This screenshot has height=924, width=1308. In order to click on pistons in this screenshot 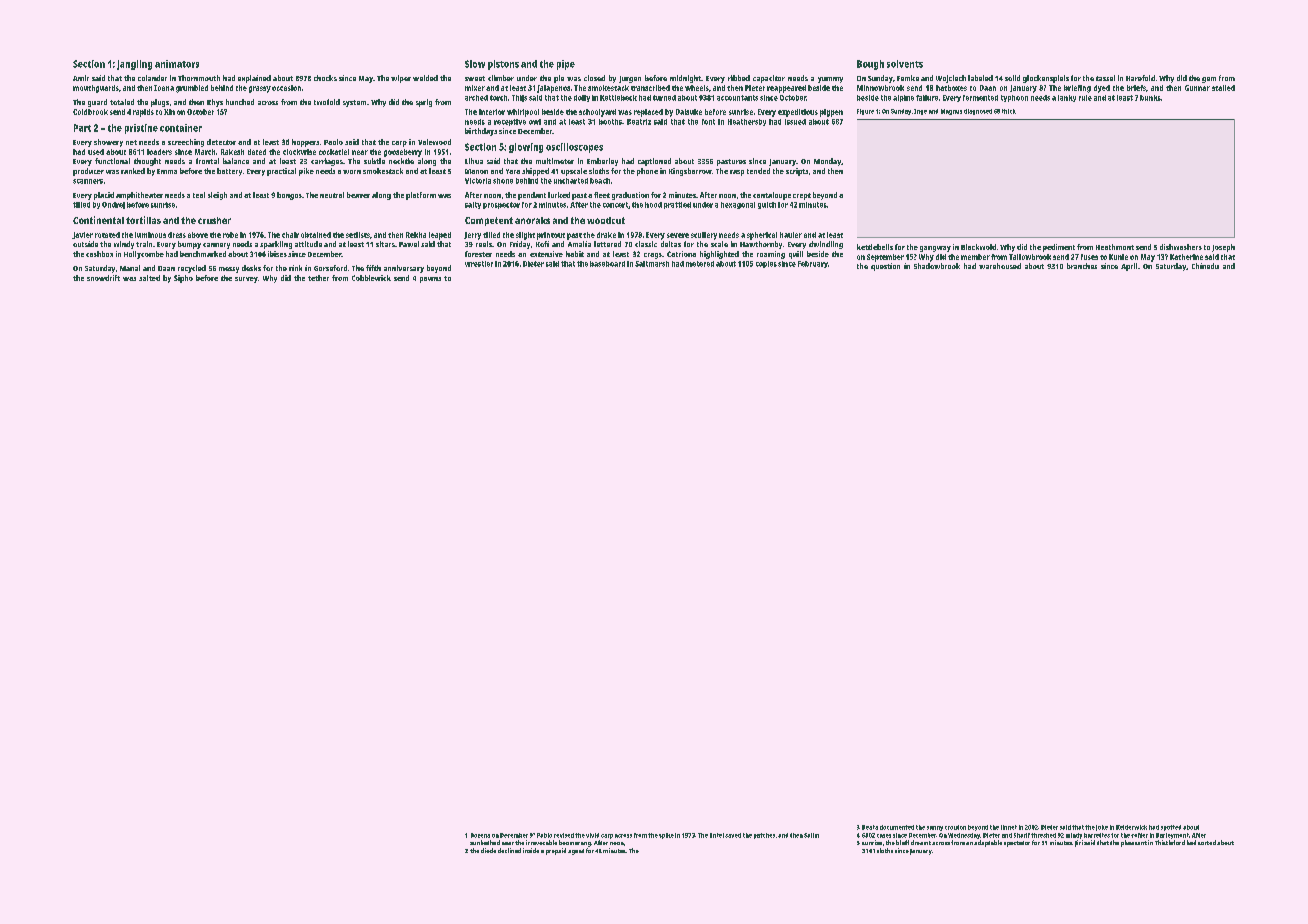, I will do `click(503, 65)`.
